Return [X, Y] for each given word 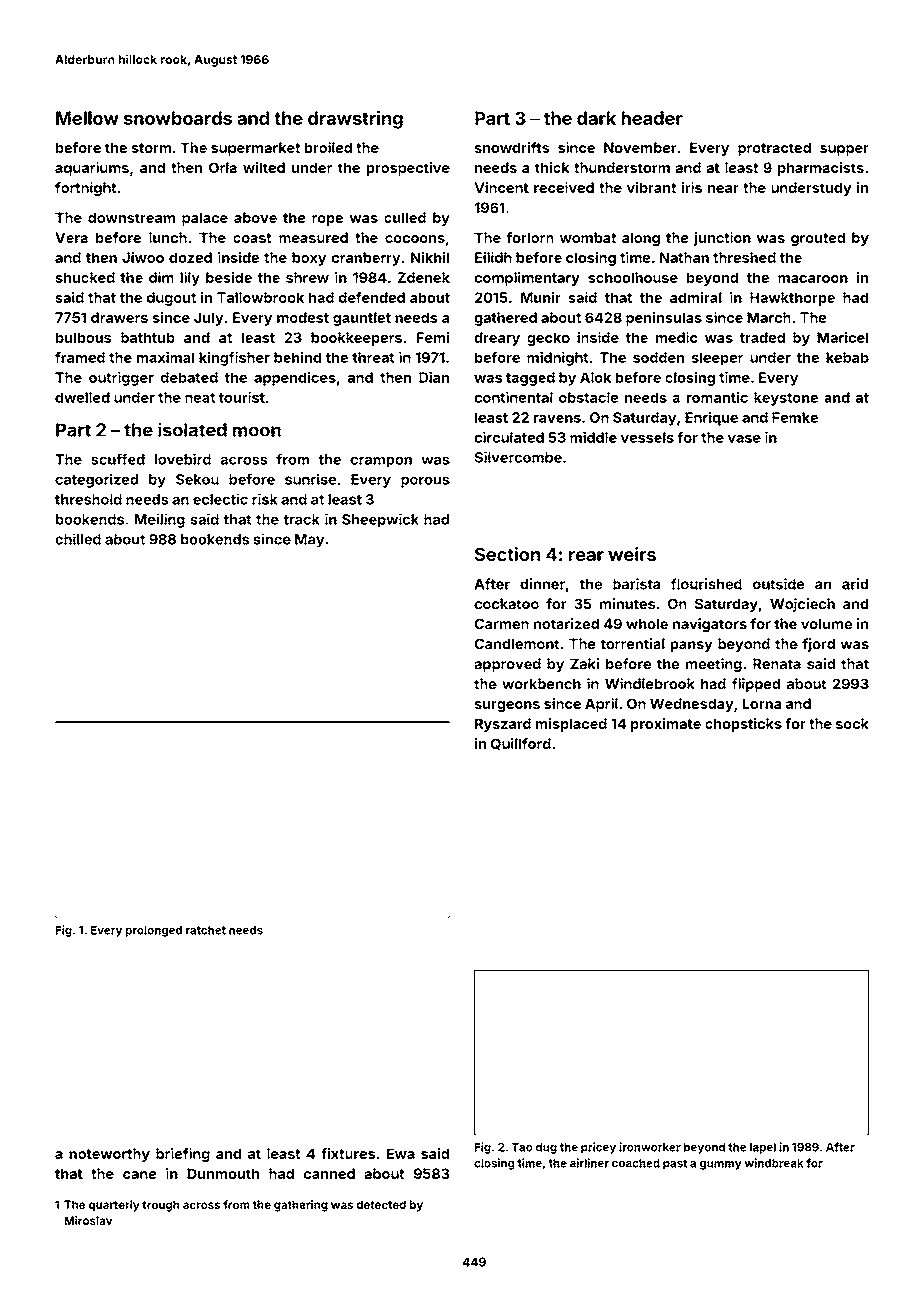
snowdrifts [512, 147]
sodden [658, 357]
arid [855, 584]
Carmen [502, 624]
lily [190, 279]
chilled [78, 539]
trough [160, 1206]
